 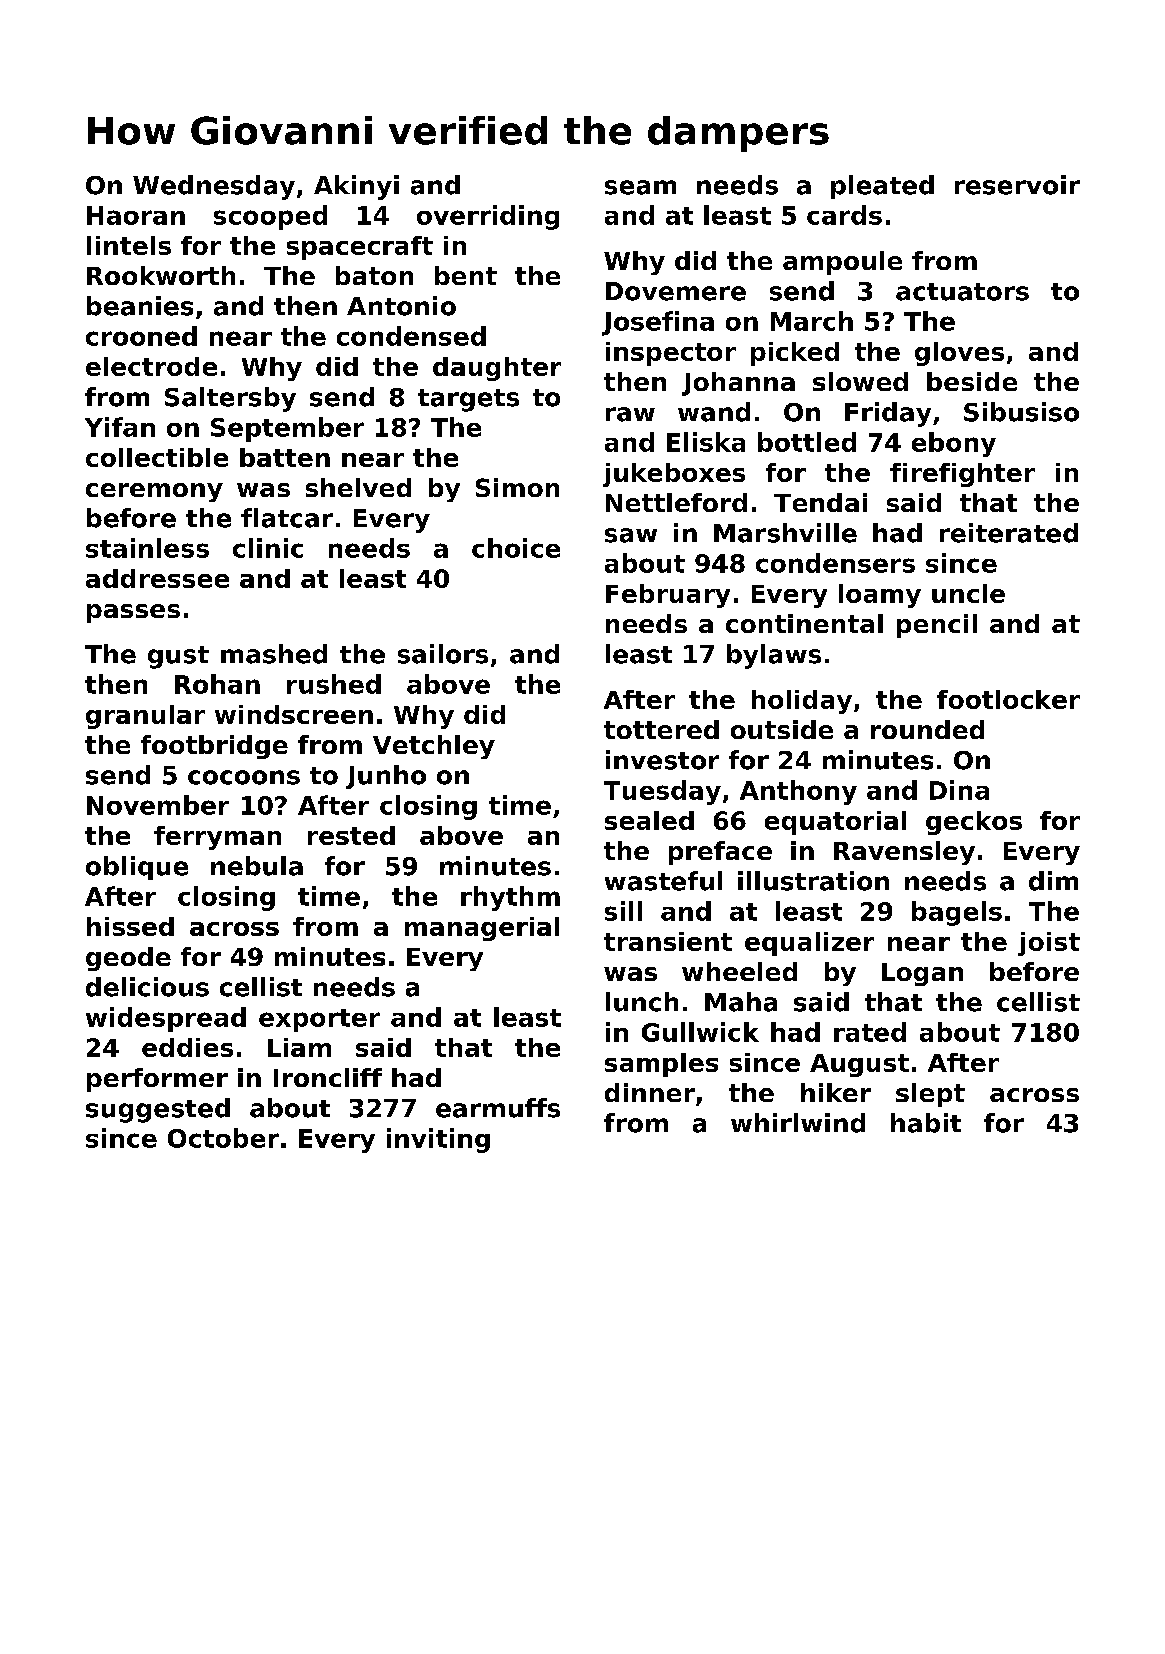 What do you see at coordinates (438, 1140) in the screenshot?
I see `inviting` at bounding box center [438, 1140].
